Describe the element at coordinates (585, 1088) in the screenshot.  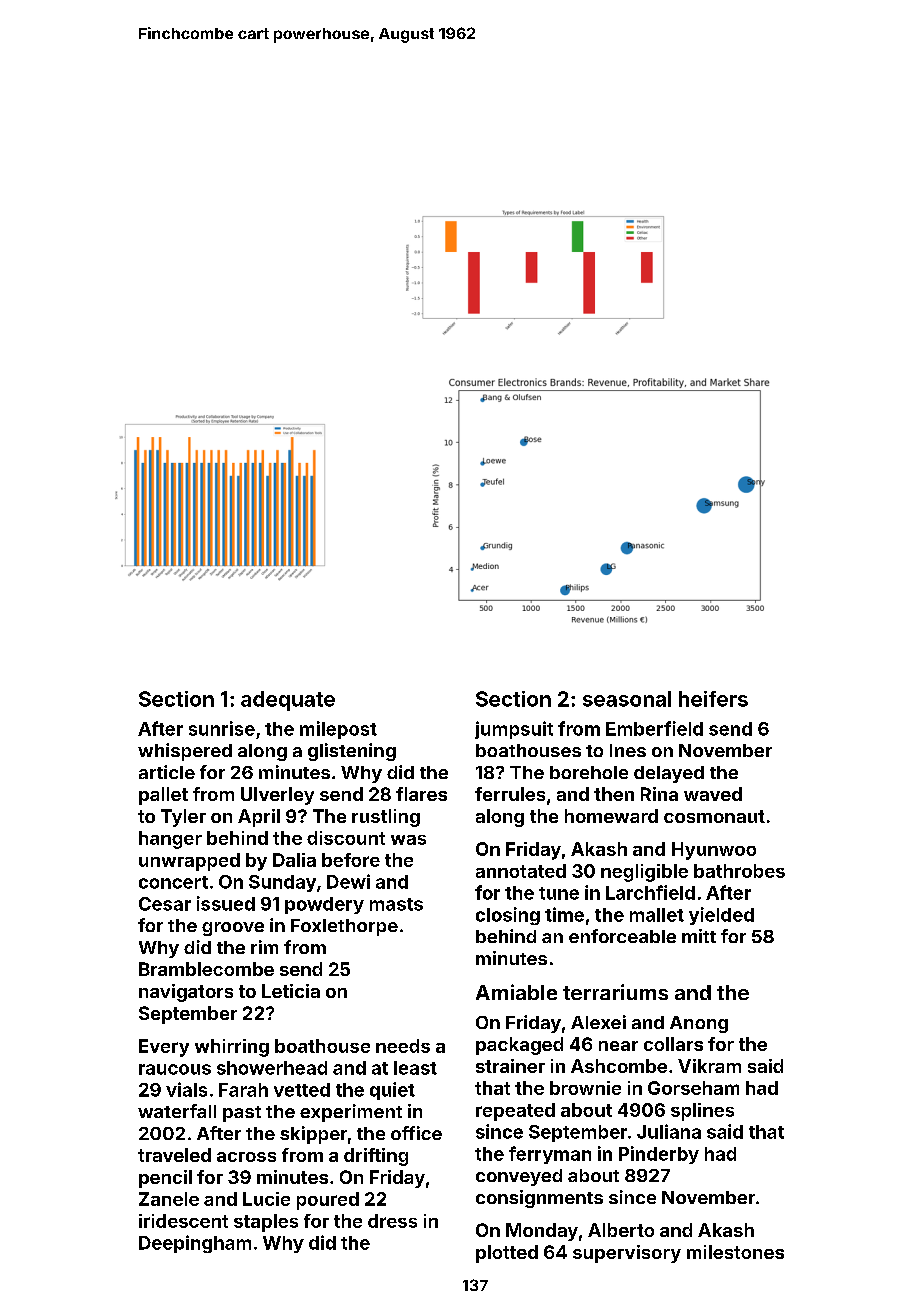
I see `brownie` at that location.
